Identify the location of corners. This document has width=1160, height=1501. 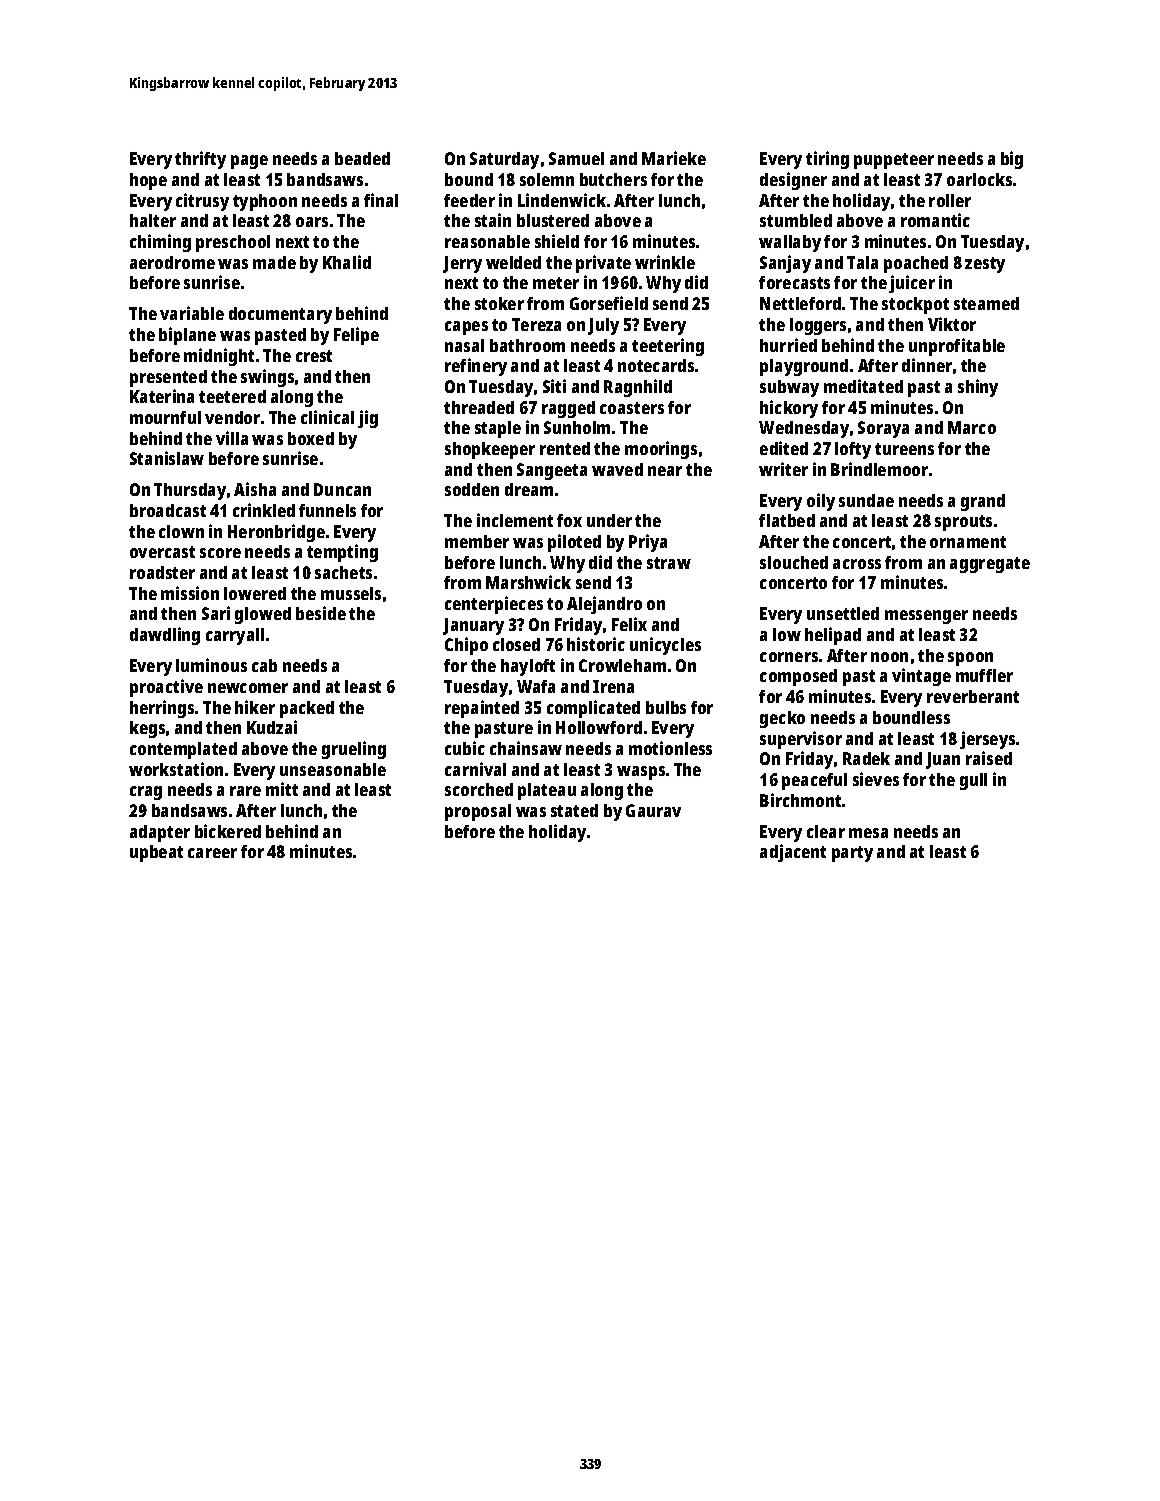
(789, 657).
